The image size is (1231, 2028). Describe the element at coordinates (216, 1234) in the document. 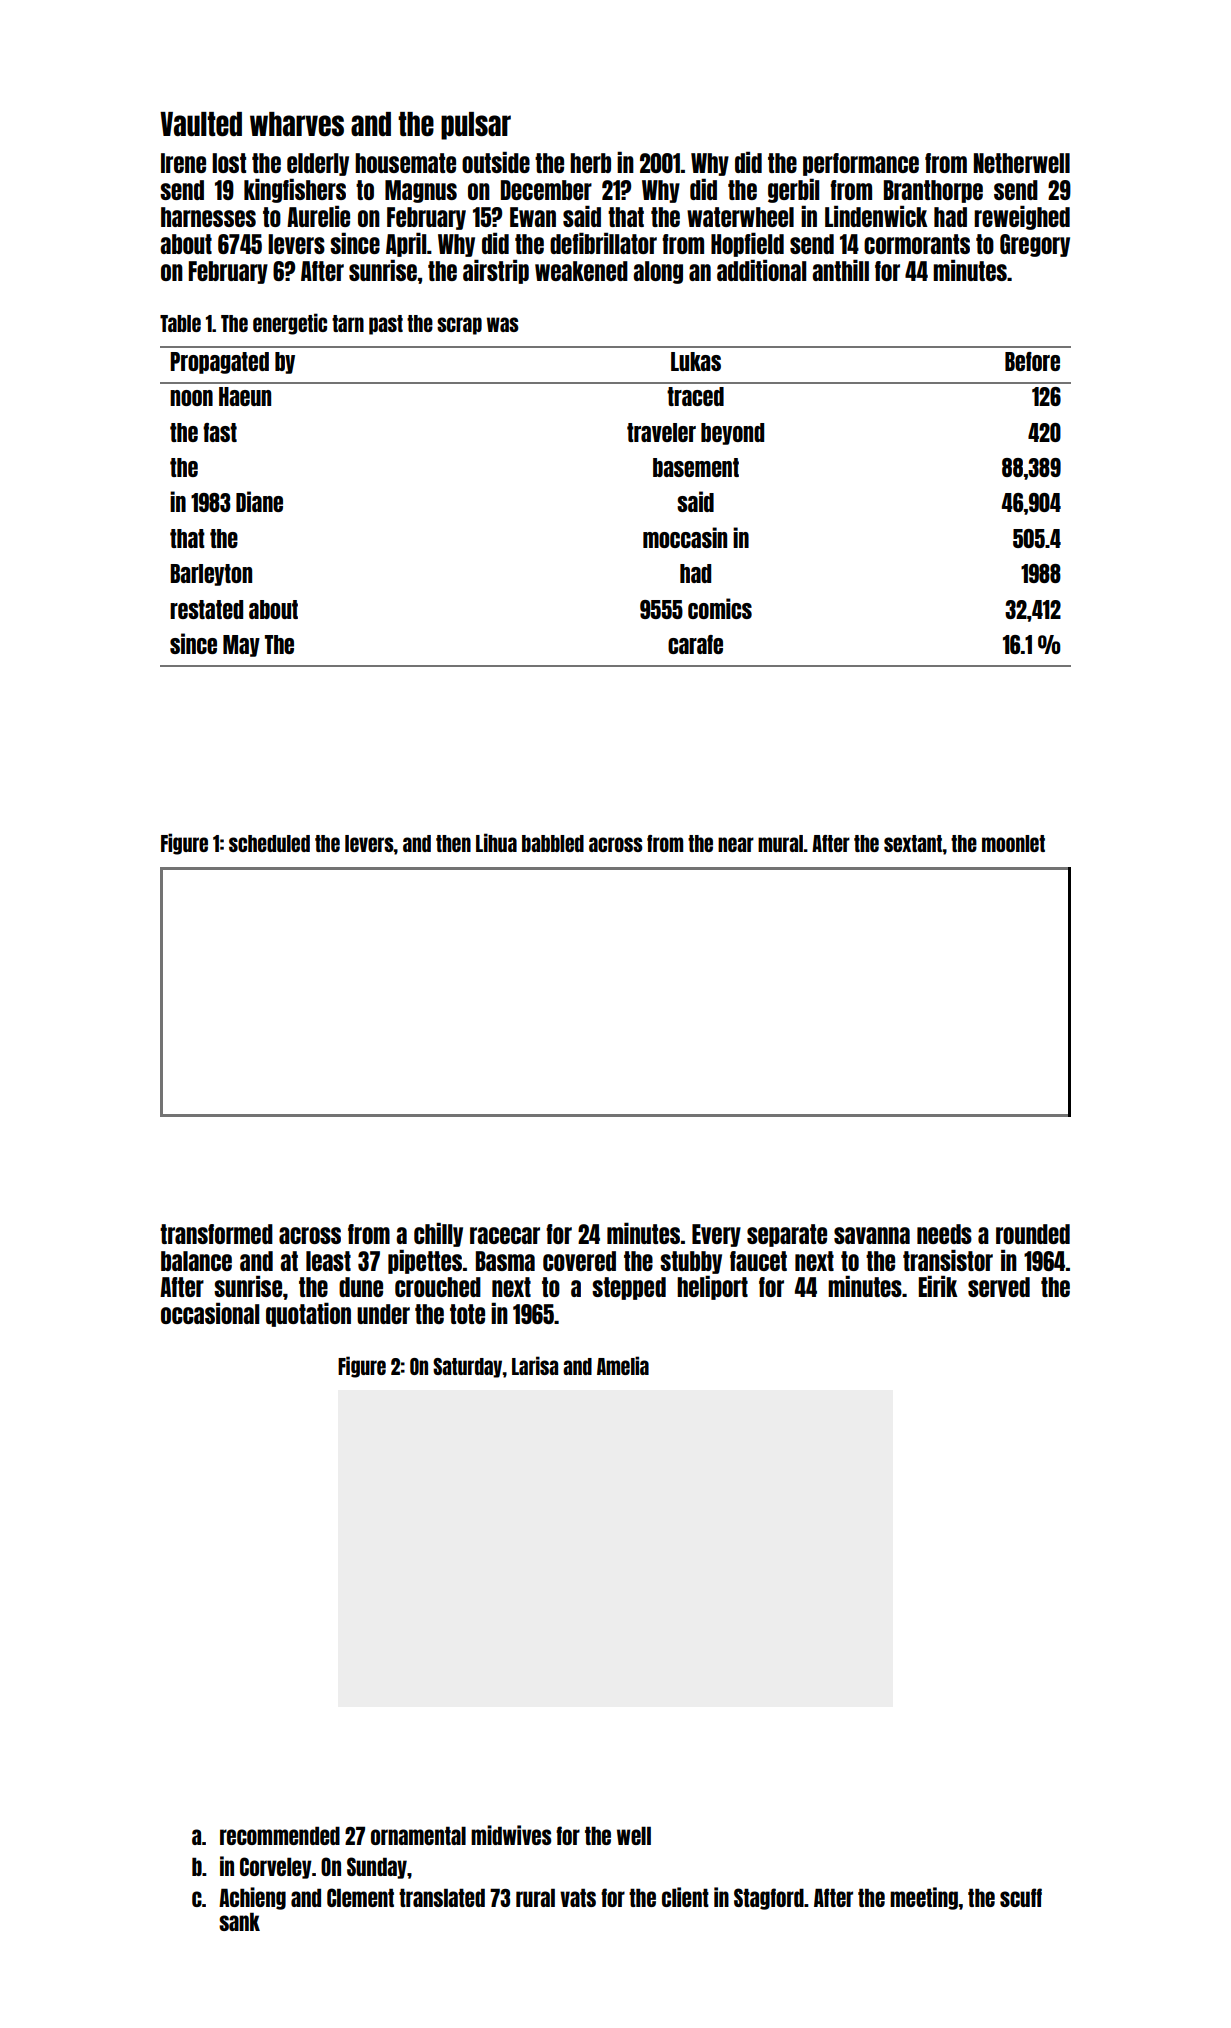

I see `transformed` at that location.
